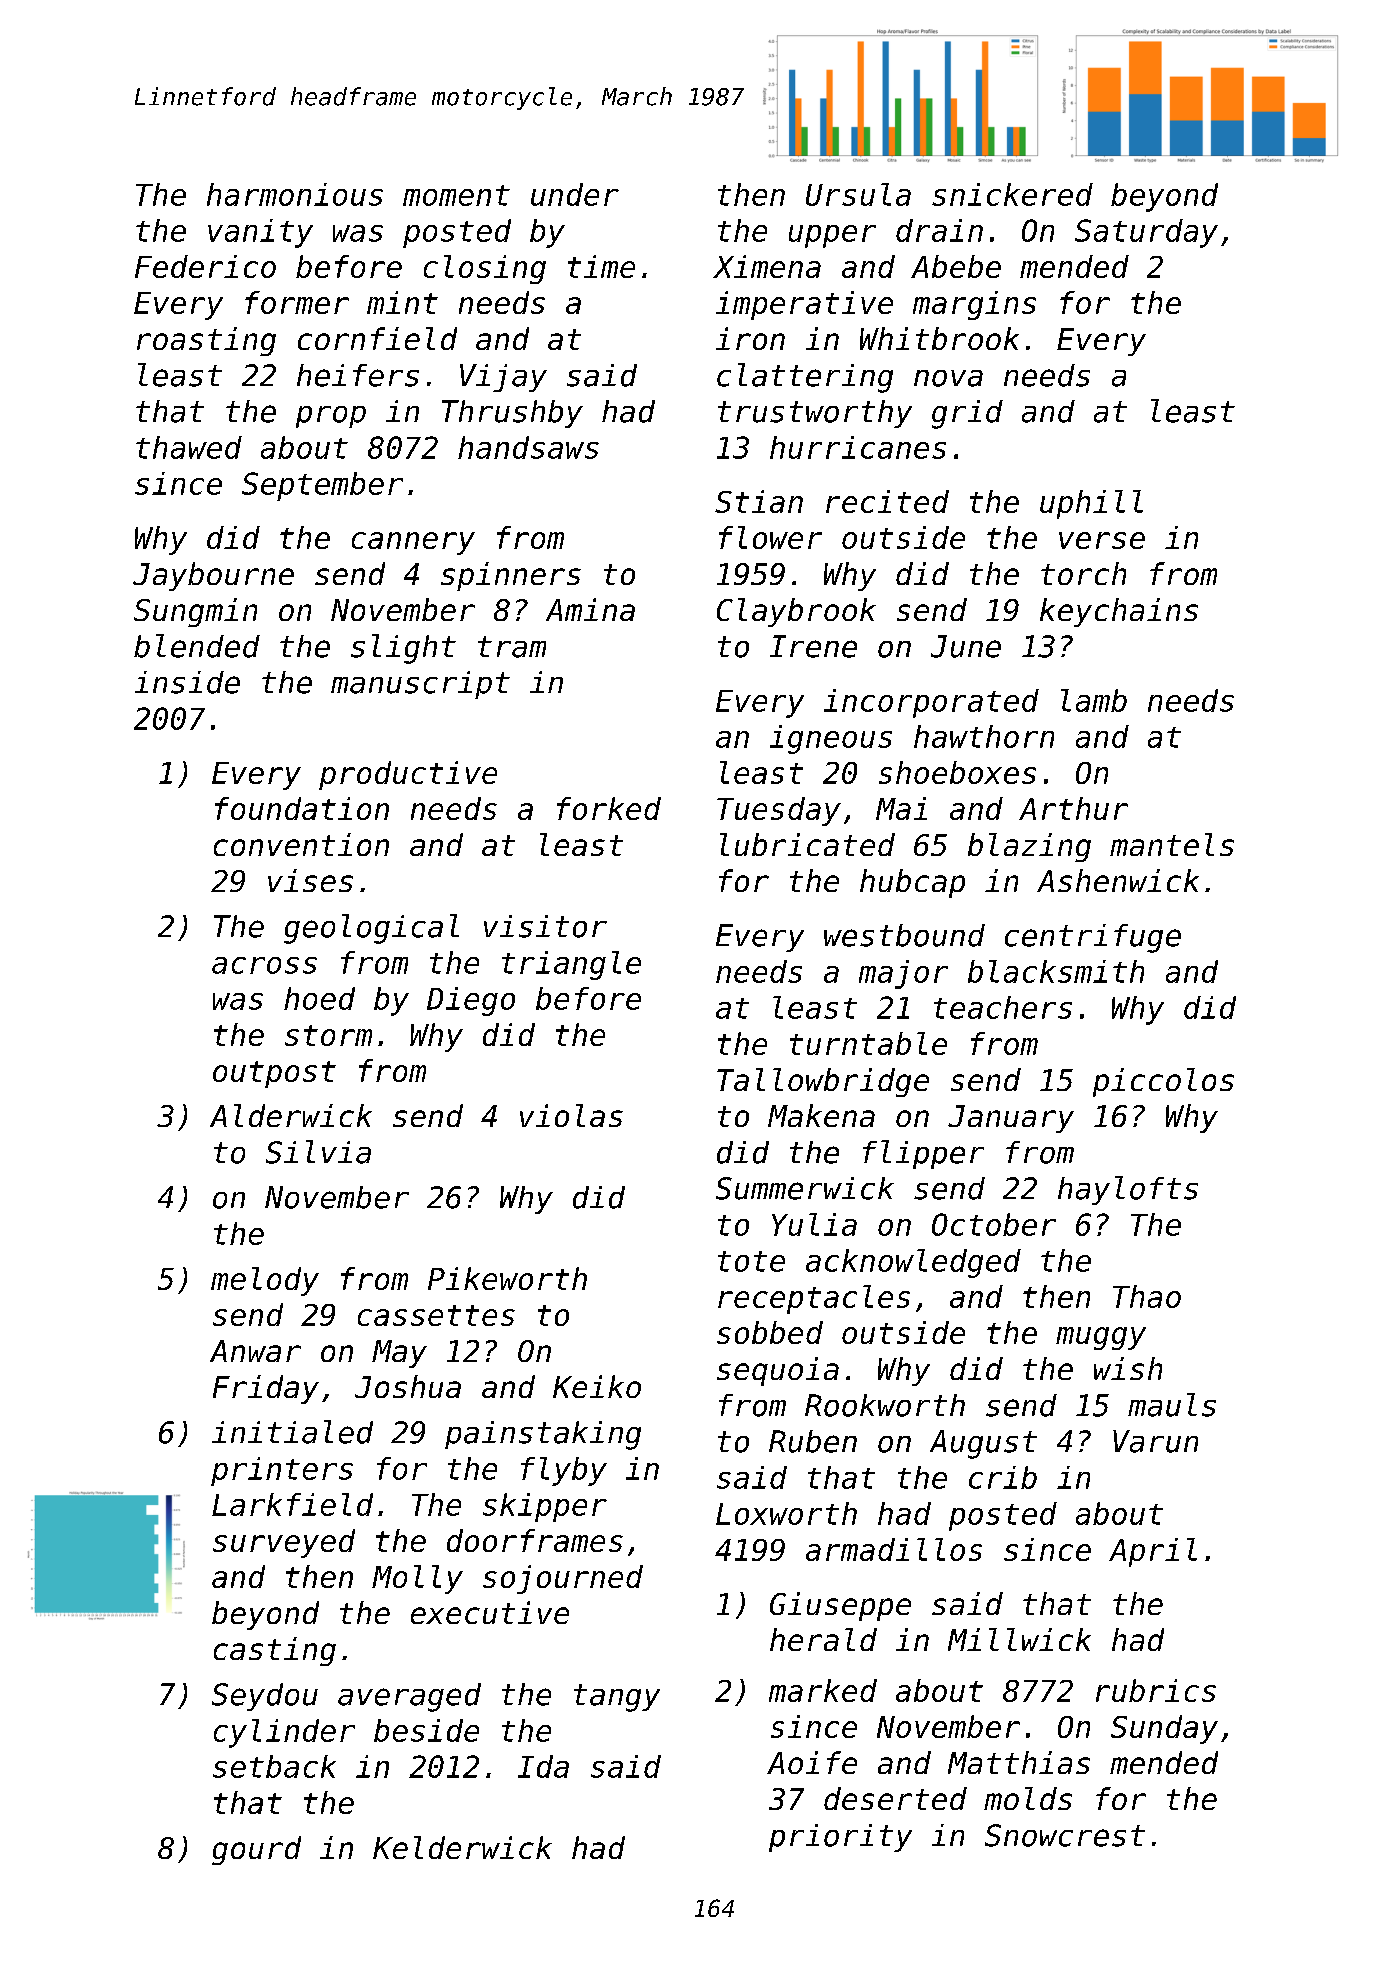 Image resolution: width=1386 pixels, height=1969 pixels. Describe the element at coordinates (310, 880) in the screenshot. I see `vises` at that location.
